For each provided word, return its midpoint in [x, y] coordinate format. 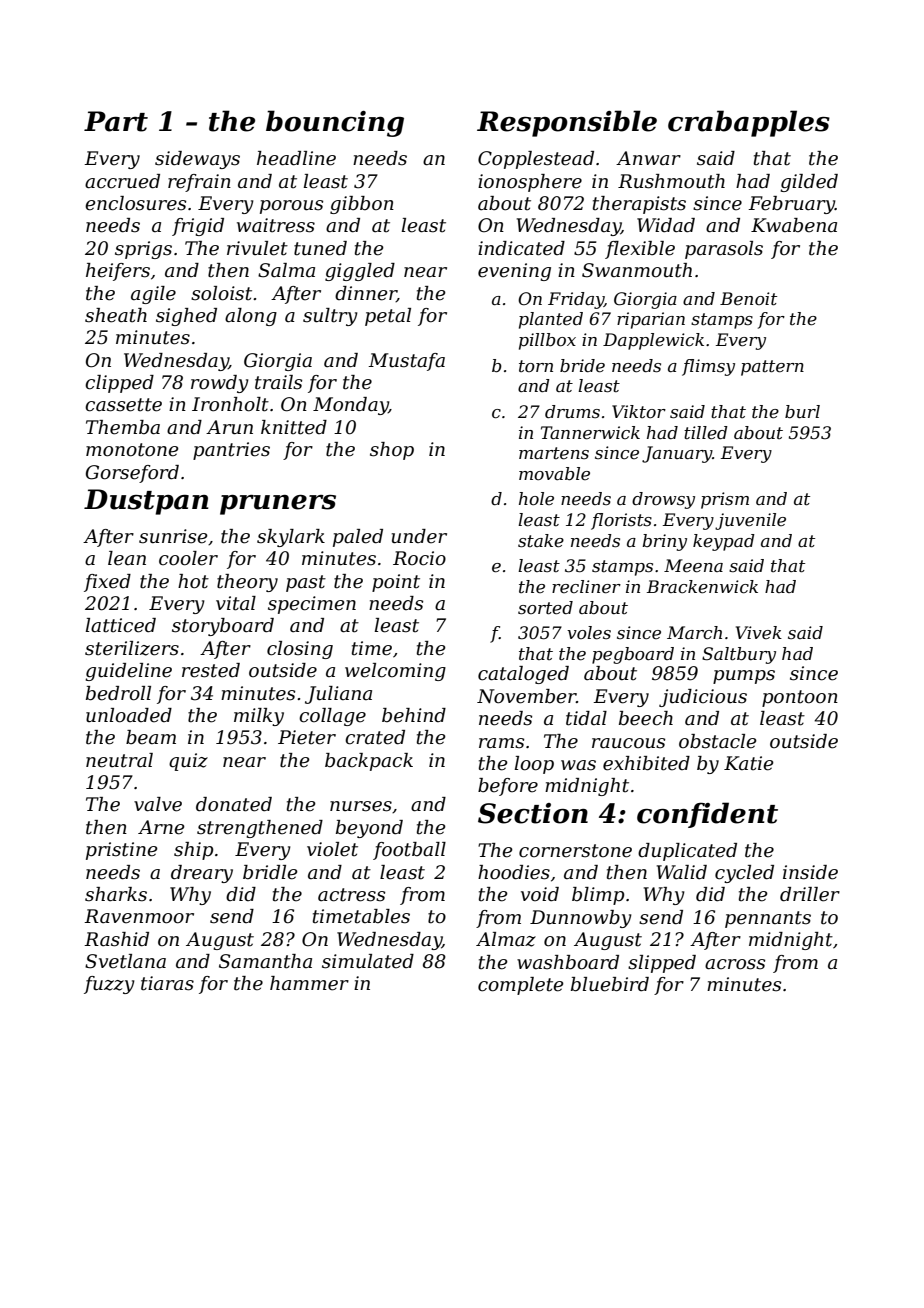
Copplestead [536, 160]
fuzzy [109, 985]
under [419, 536]
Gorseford [132, 474]
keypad [724, 542]
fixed [107, 583]
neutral [119, 760]
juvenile [750, 521]
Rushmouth [671, 181]
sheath [116, 315]
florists [621, 521]
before [508, 787]
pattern [772, 368]
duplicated [687, 852]
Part [116, 121]
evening [514, 272]
